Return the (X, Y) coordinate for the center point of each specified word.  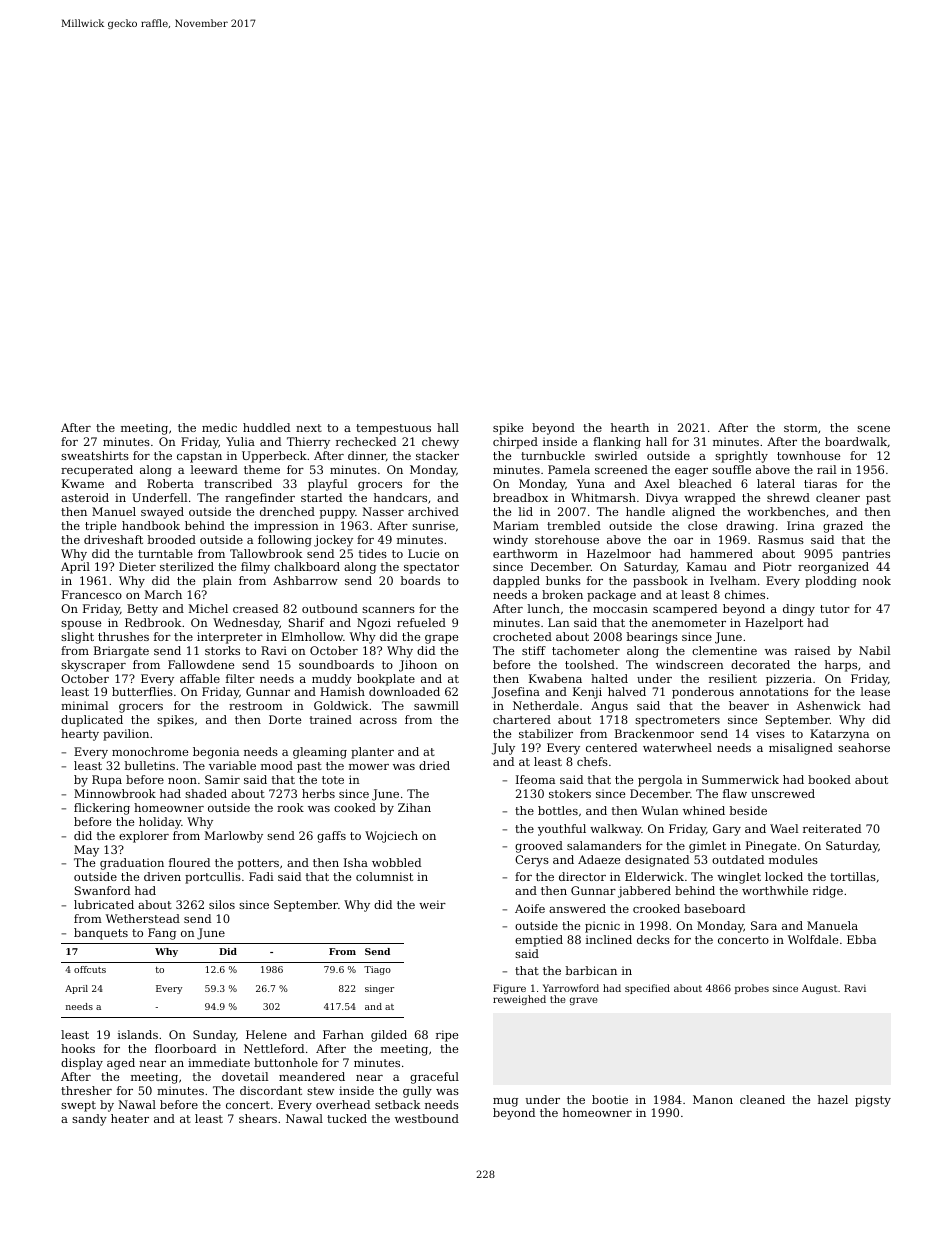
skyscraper (93, 666)
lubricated (104, 904)
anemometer (689, 623)
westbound (427, 1118)
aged (121, 1064)
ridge (828, 892)
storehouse (567, 539)
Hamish (342, 691)
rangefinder (260, 499)
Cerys (532, 861)
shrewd (788, 497)
